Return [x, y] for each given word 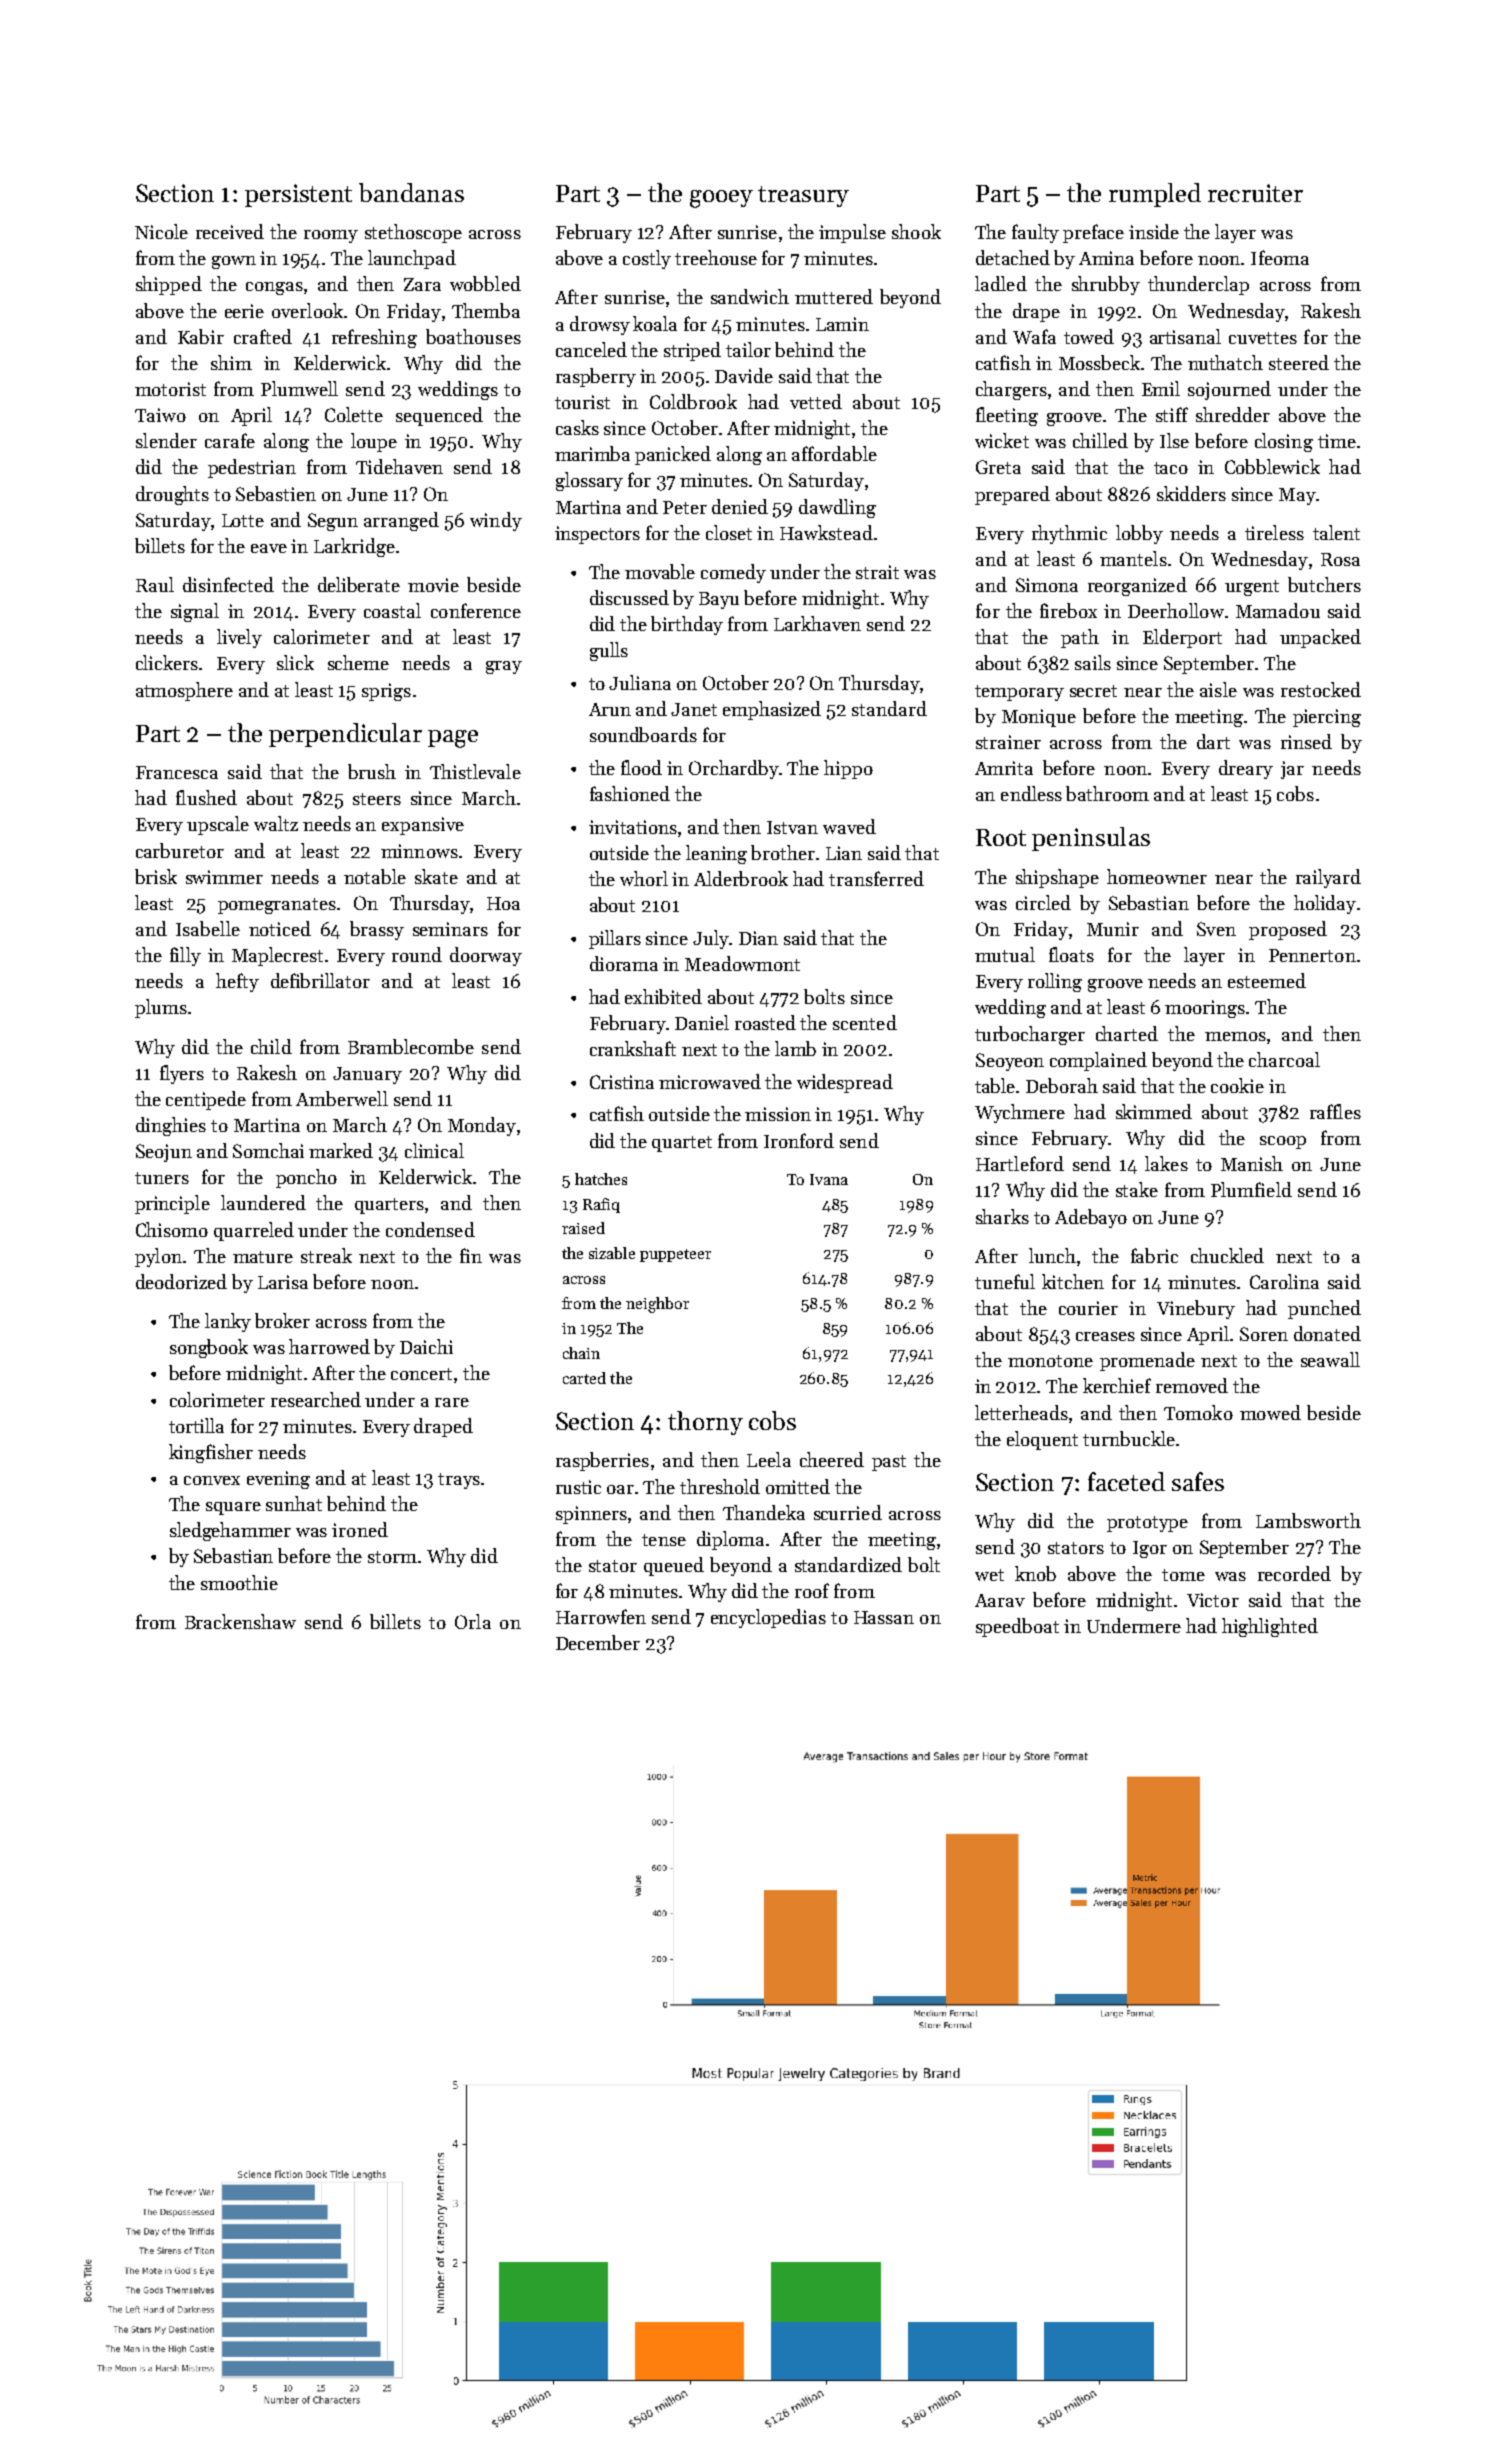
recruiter [1255, 193]
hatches [601, 1179]
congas [274, 288]
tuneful [1005, 1281]
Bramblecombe [411, 1046]
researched [316, 1399]
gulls [609, 651]
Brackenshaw [240, 1621]
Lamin [842, 324]
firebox [1068, 610]
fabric [1154, 1255]
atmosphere [184, 691]
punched [1324, 1309]
